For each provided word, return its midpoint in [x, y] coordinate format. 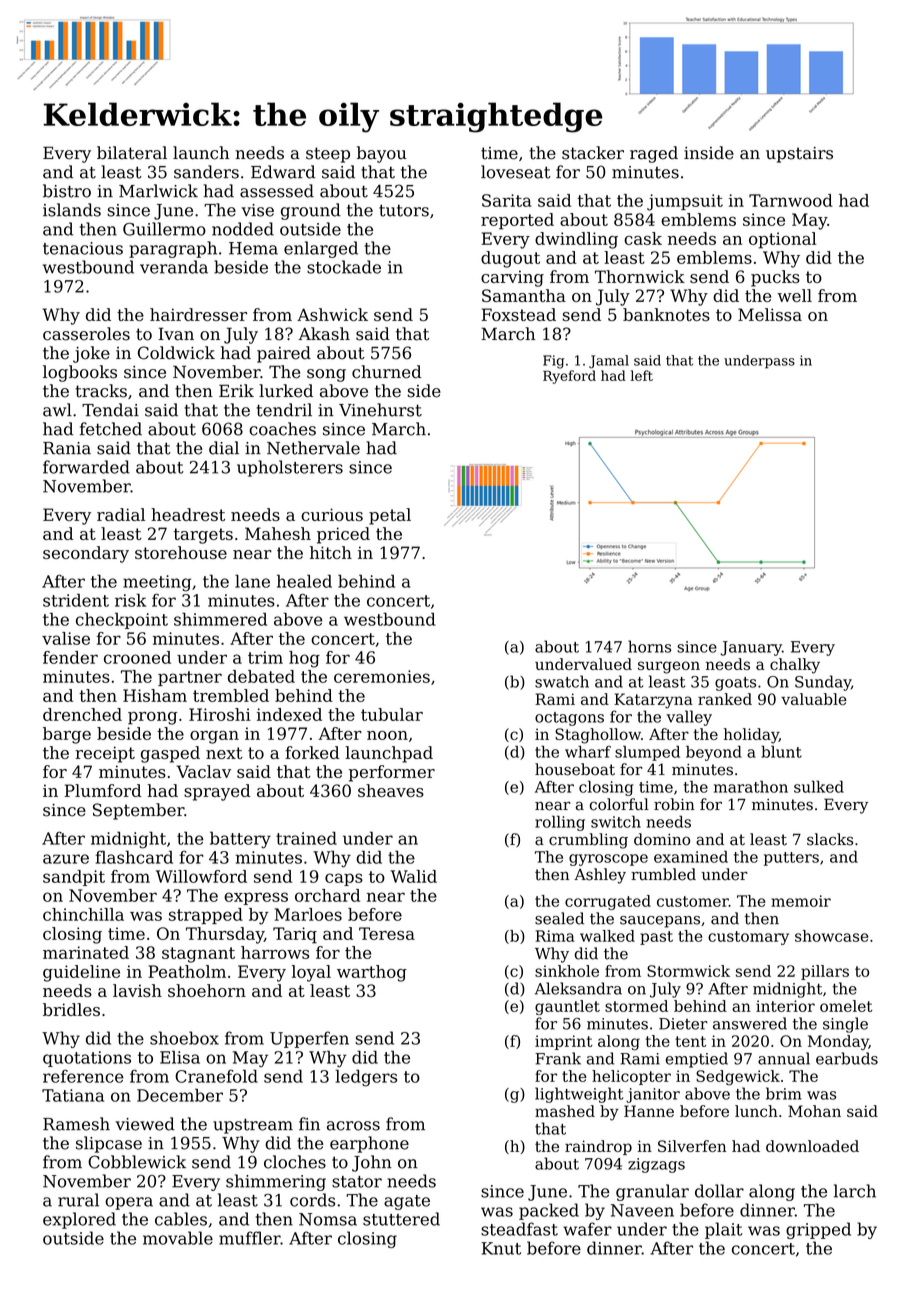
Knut [501, 1248]
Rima [555, 936]
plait [723, 1230]
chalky [795, 666]
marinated [86, 952]
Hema [253, 248]
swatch [562, 681]
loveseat [516, 172]
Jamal [609, 362]
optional [783, 240]
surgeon [669, 667]
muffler [250, 1238]
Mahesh [278, 533]
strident [76, 600]
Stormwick [688, 971]
